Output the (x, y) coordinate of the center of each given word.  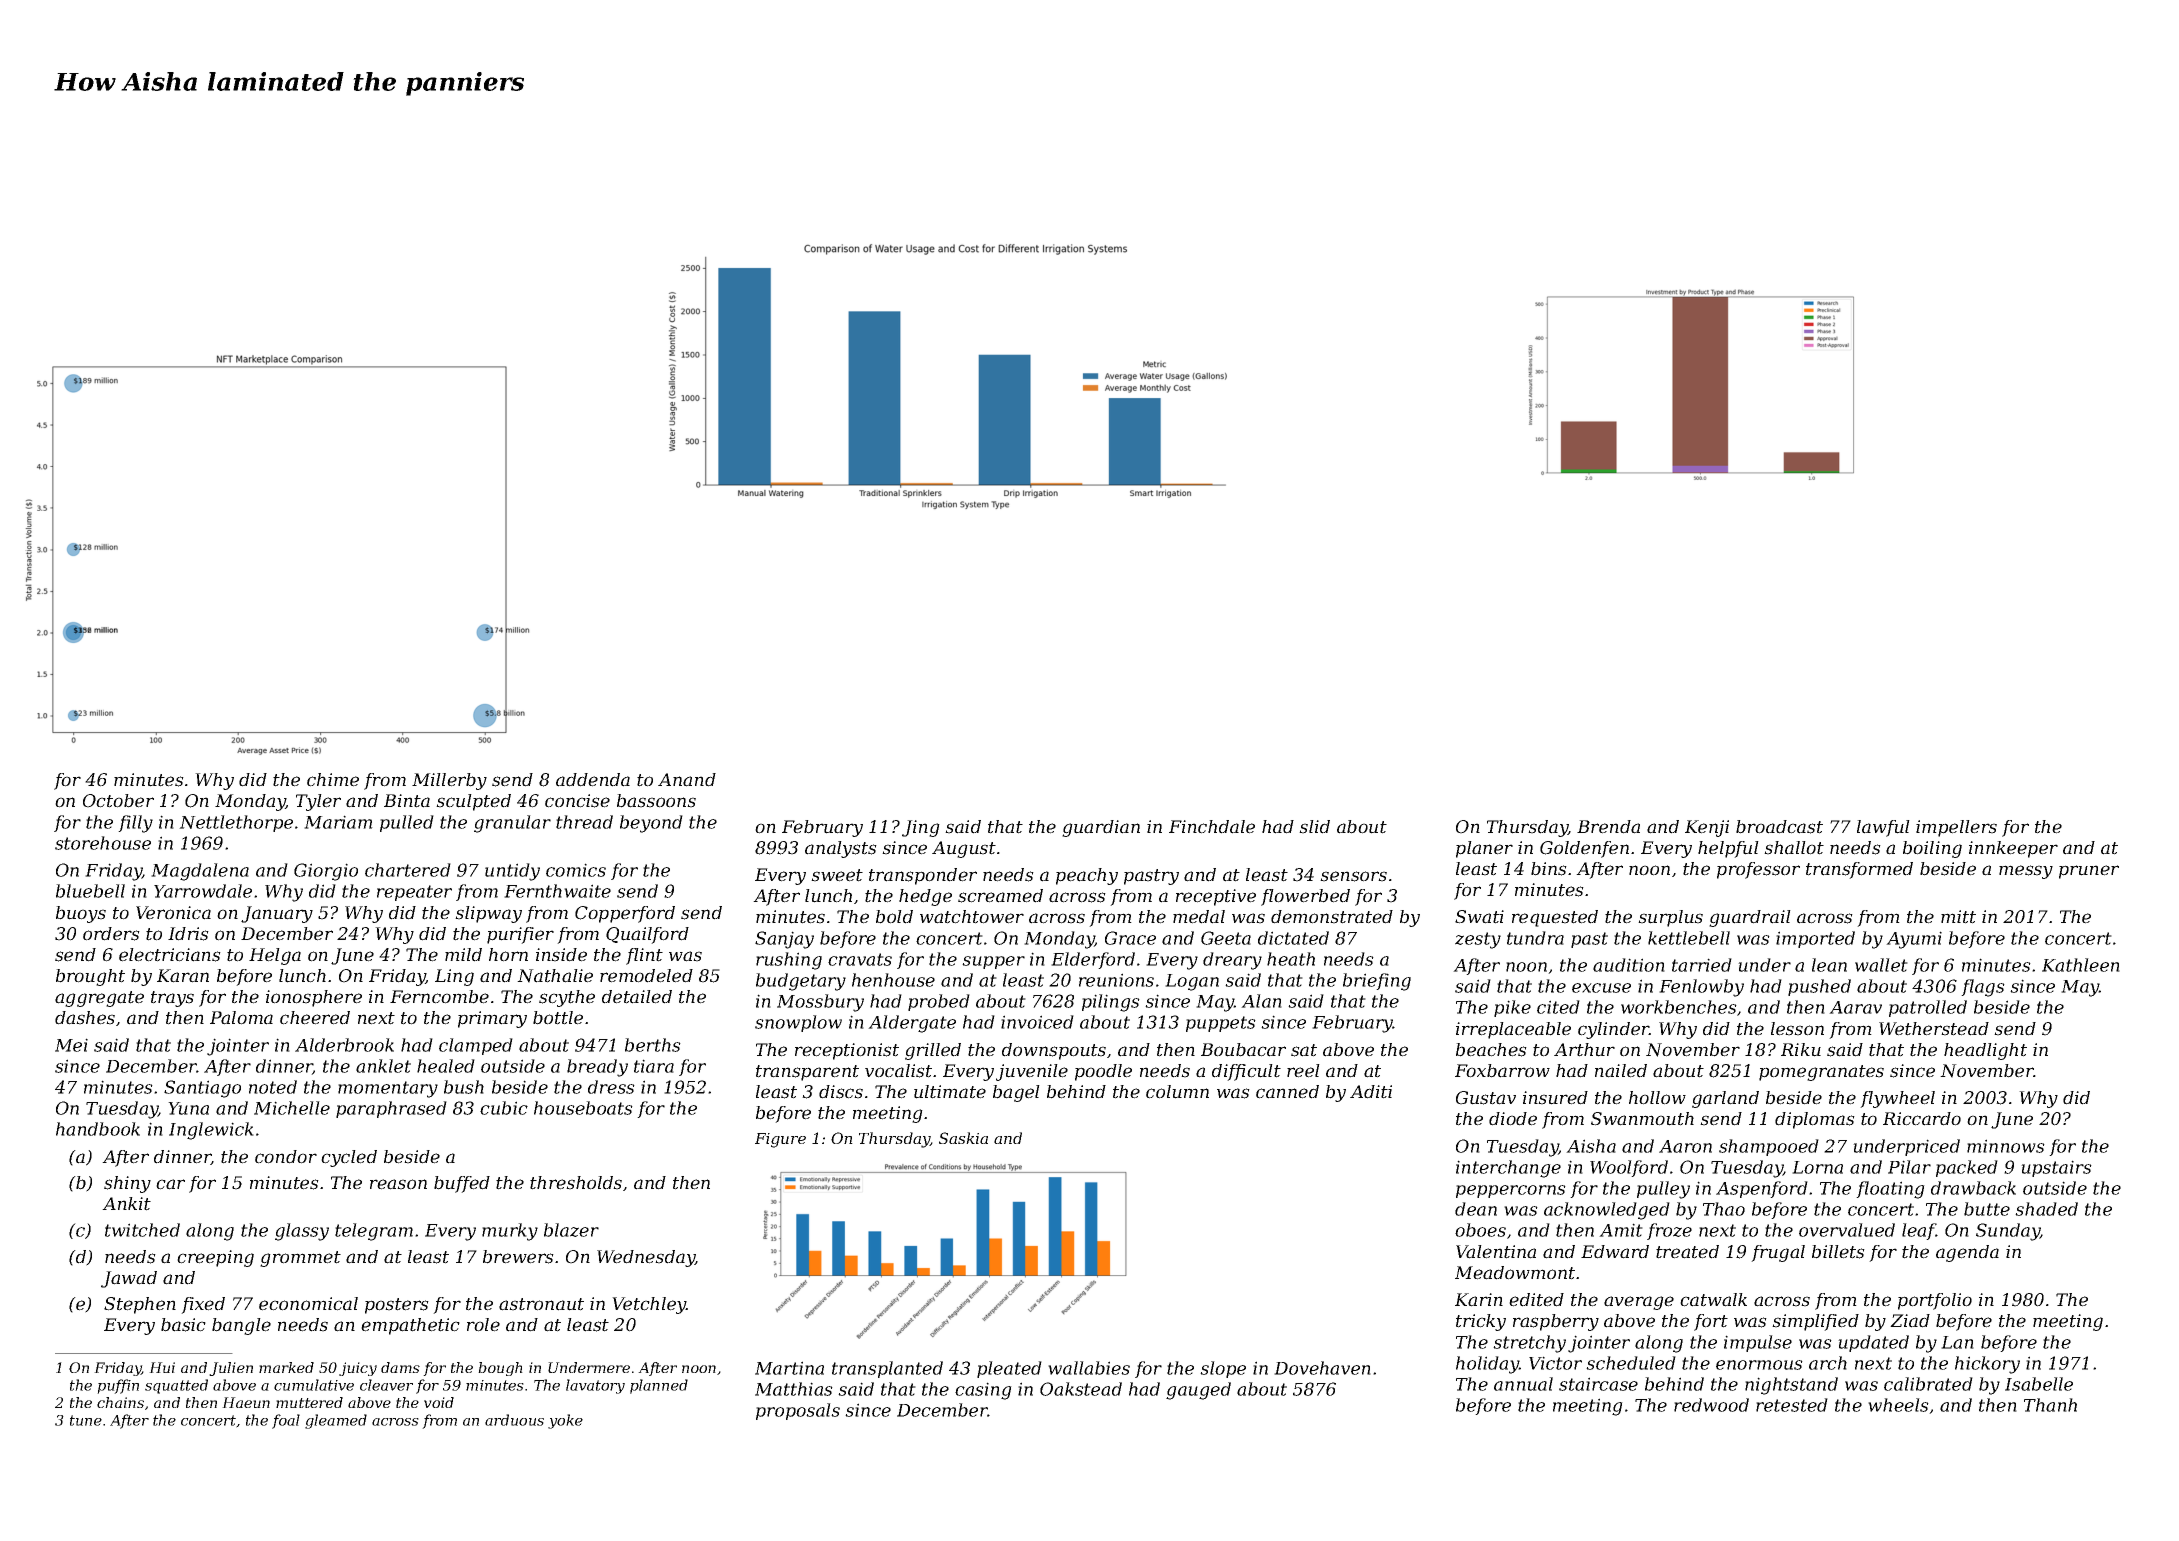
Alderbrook (344, 1045)
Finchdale (1212, 827)
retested (1792, 1405)
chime (333, 780)
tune (86, 1420)
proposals (798, 1411)
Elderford (1093, 960)
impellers (1956, 828)
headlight (1985, 1051)
